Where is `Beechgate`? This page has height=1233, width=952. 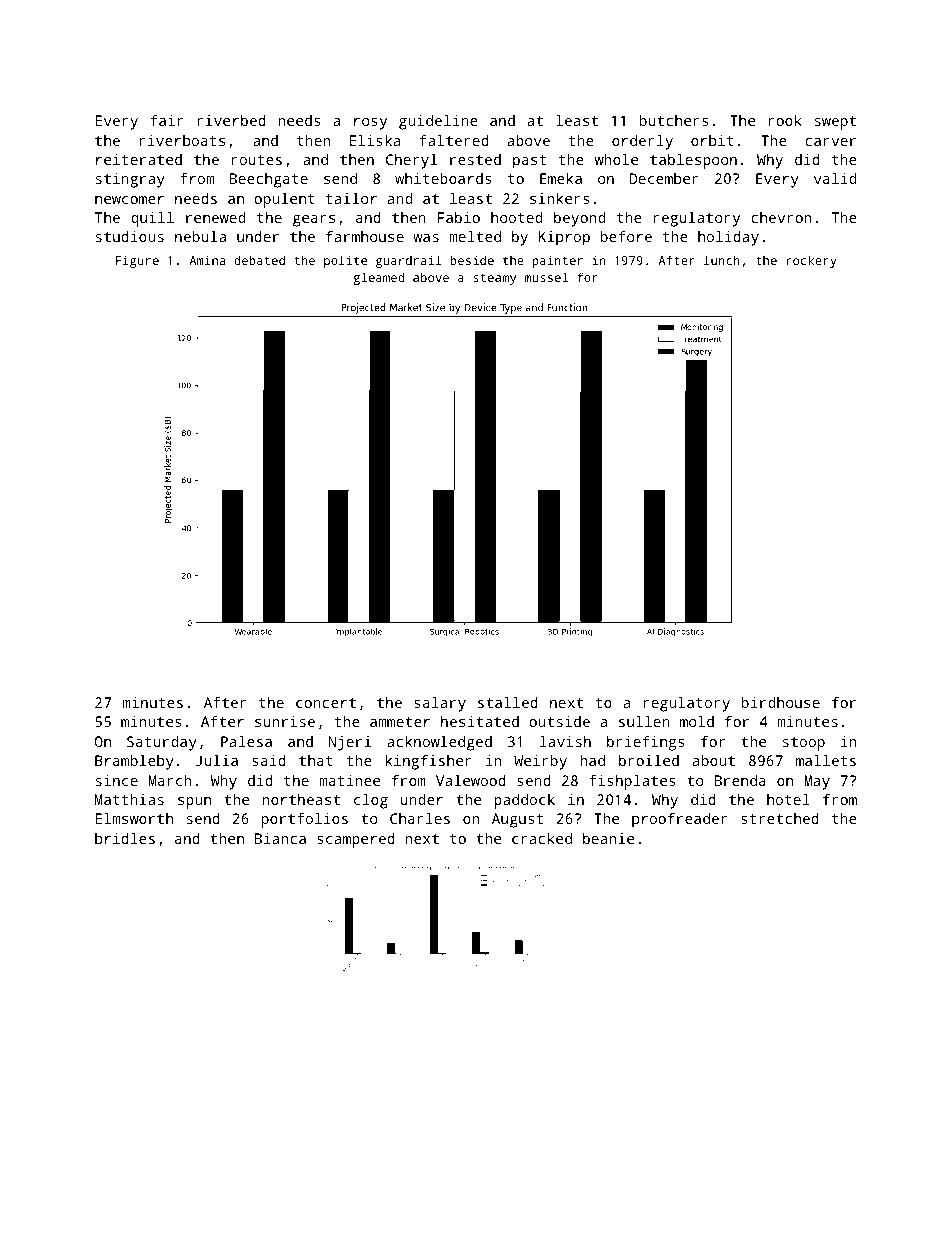
Beechgate is located at coordinates (268, 180).
